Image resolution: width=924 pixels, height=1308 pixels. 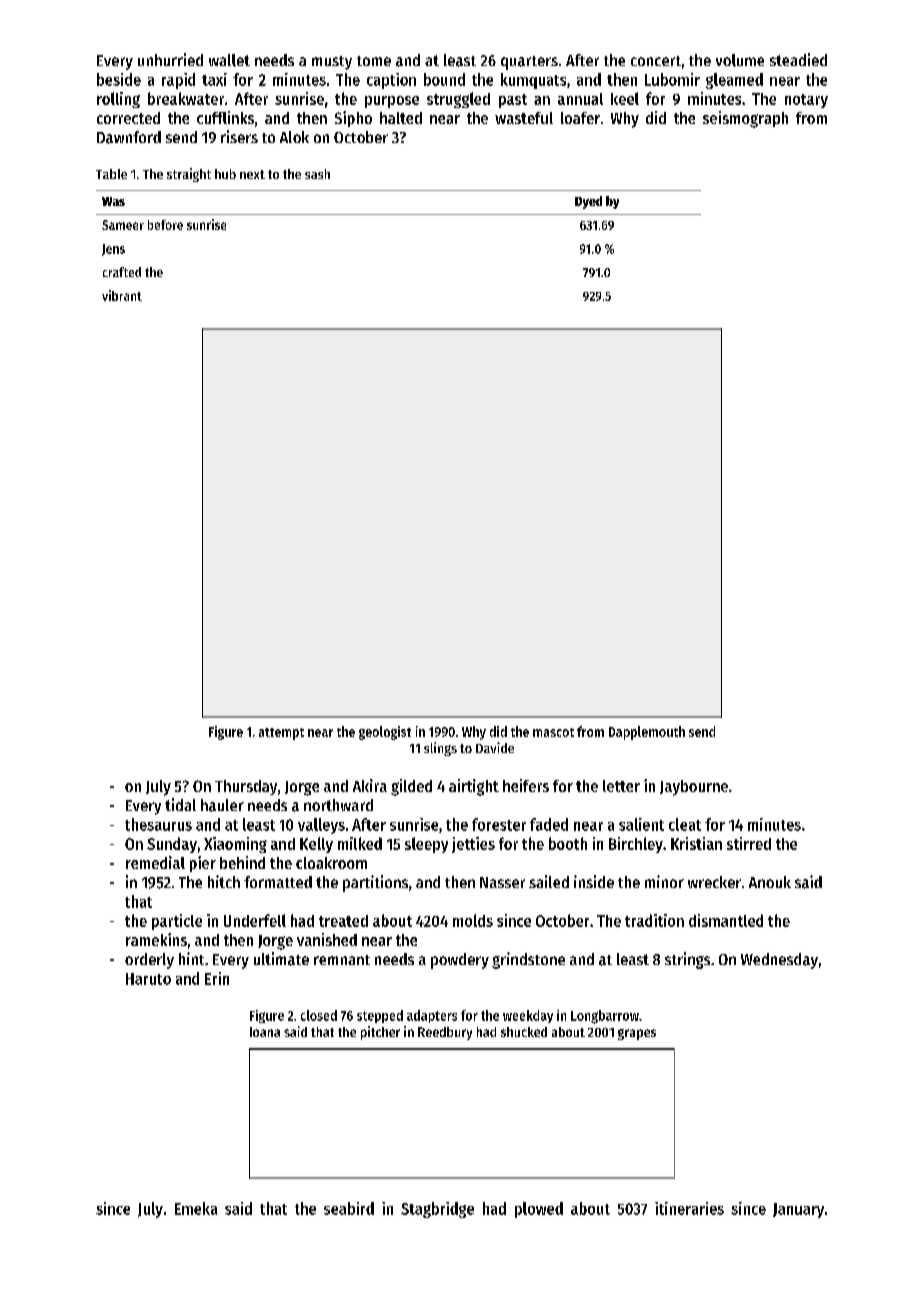 What do you see at coordinates (180, 804) in the image?
I see `tidal` at bounding box center [180, 804].
